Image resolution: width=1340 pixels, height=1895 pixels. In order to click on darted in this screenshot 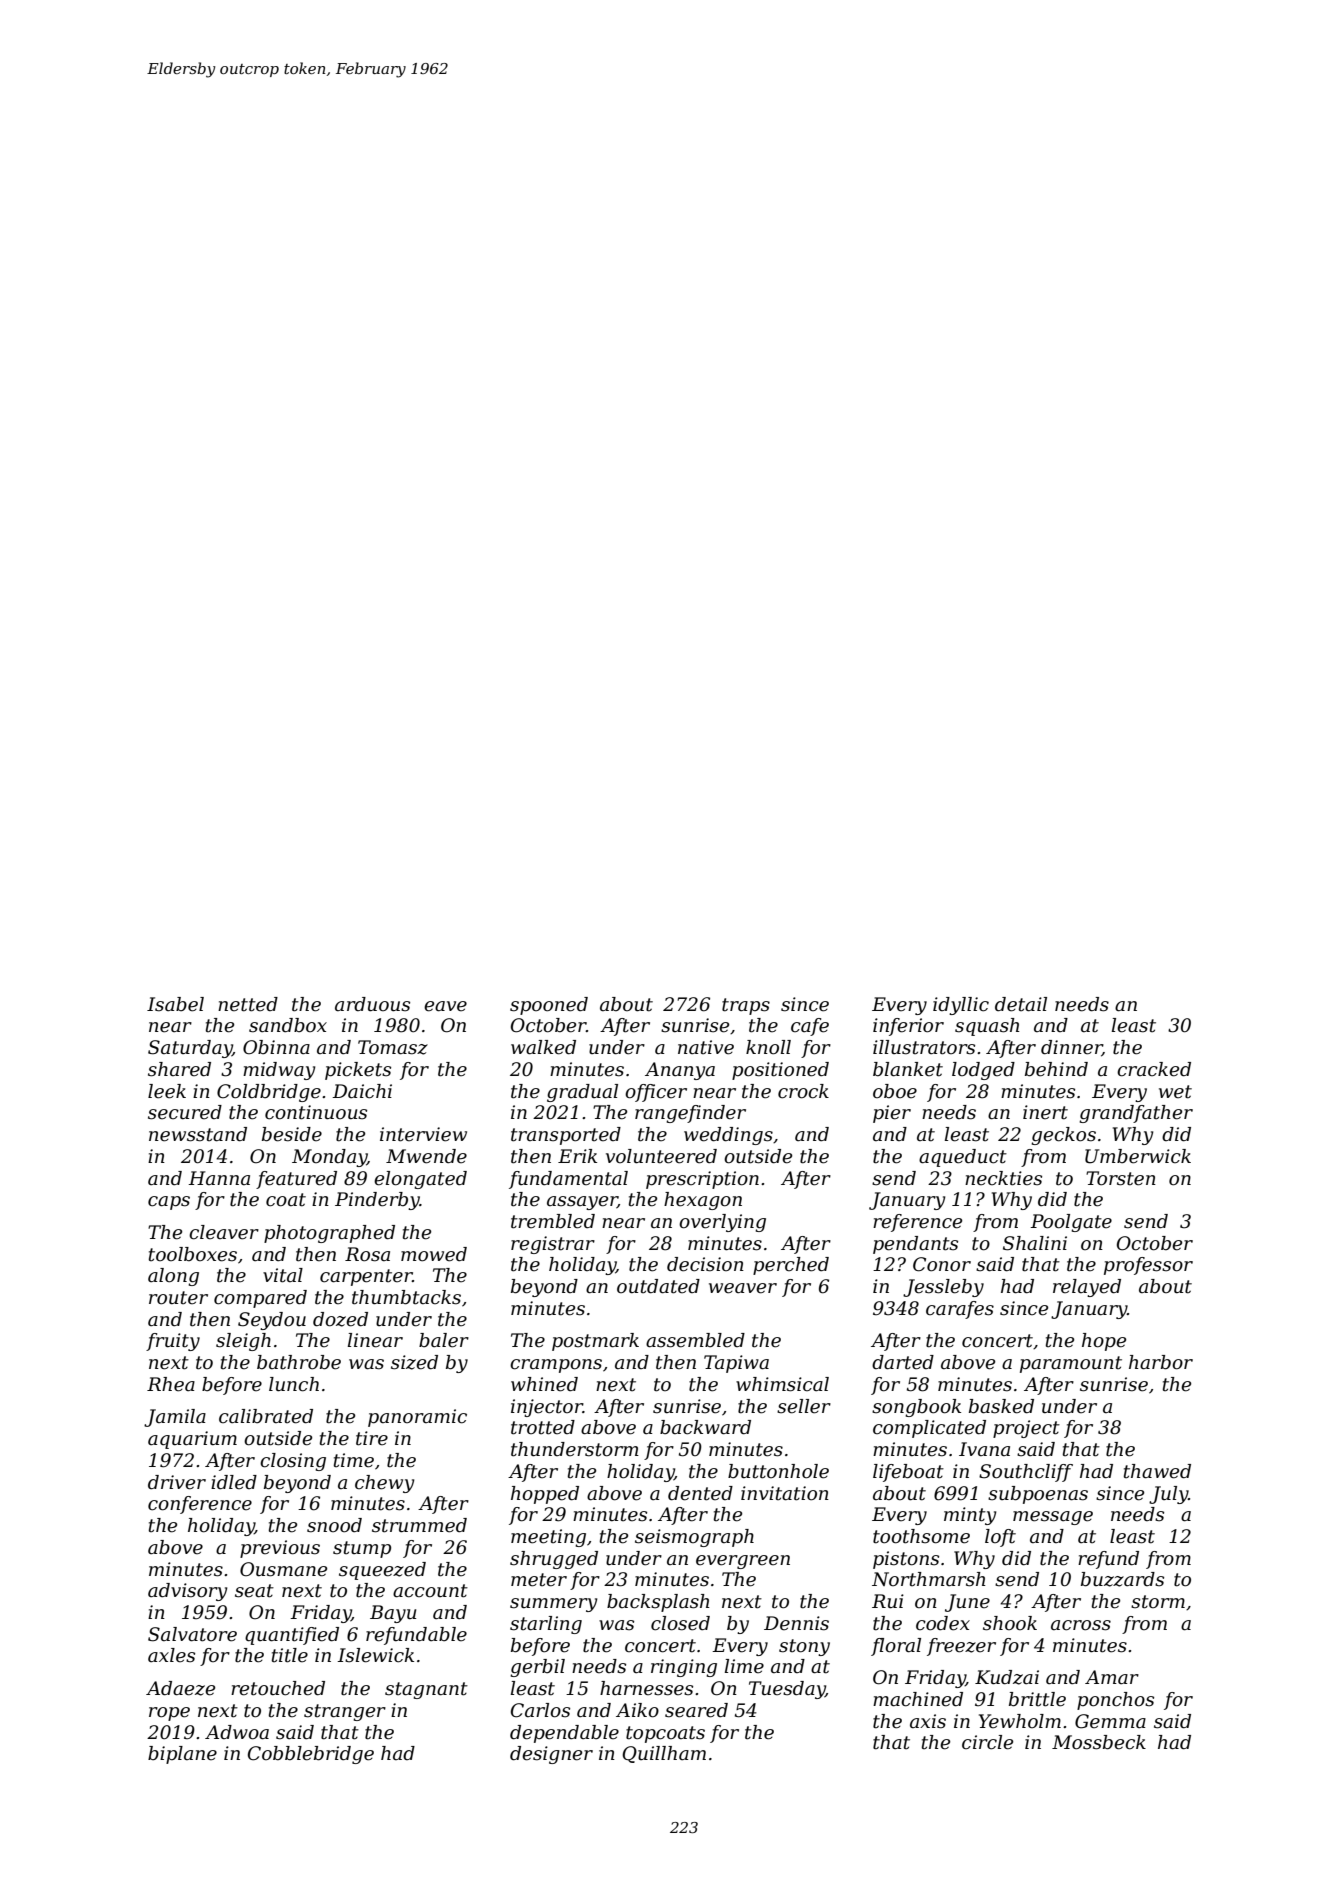, I will do `click(903, 1362)`.
